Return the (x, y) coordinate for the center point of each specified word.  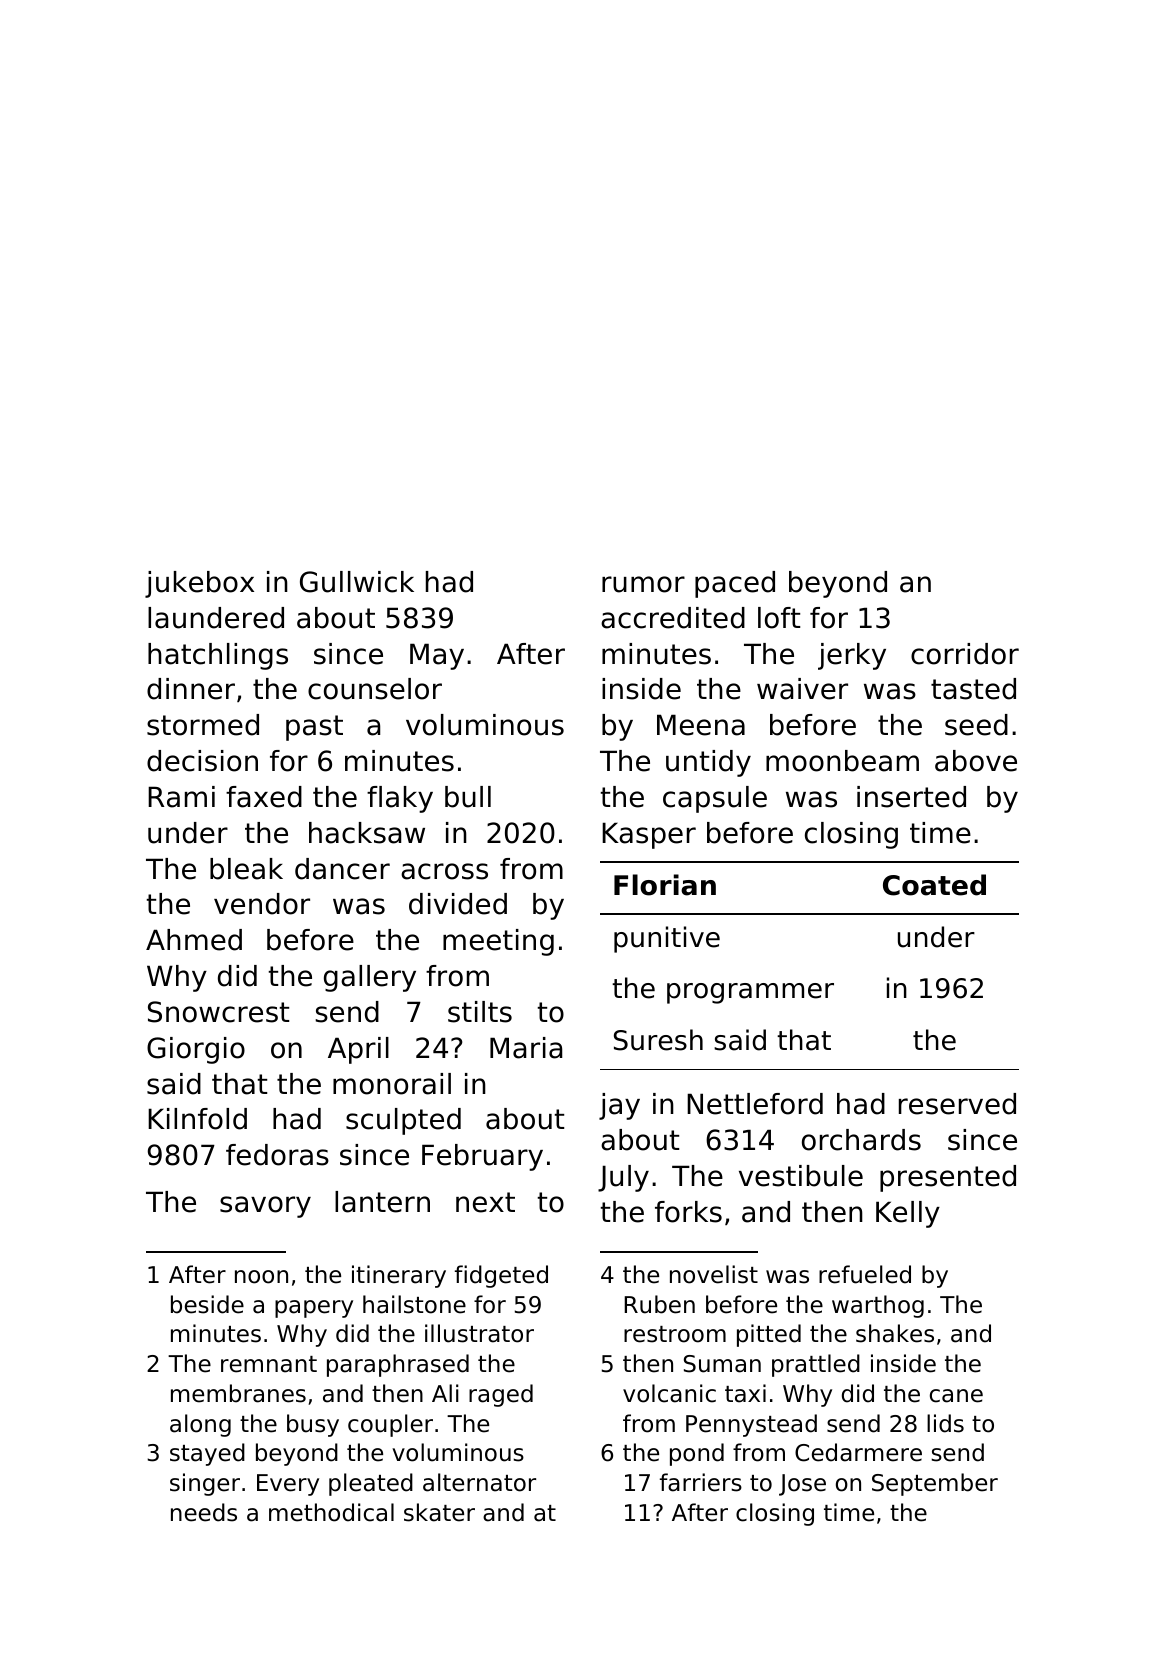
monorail (392, 1084)
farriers (701, 1482)
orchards (861, 1140)
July (623, 1178)
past (314, 728)
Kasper (649, 835)
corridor (965, 654)
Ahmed (194, 940)
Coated (934, 885)
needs (204, 1512)
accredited (673, 618)
